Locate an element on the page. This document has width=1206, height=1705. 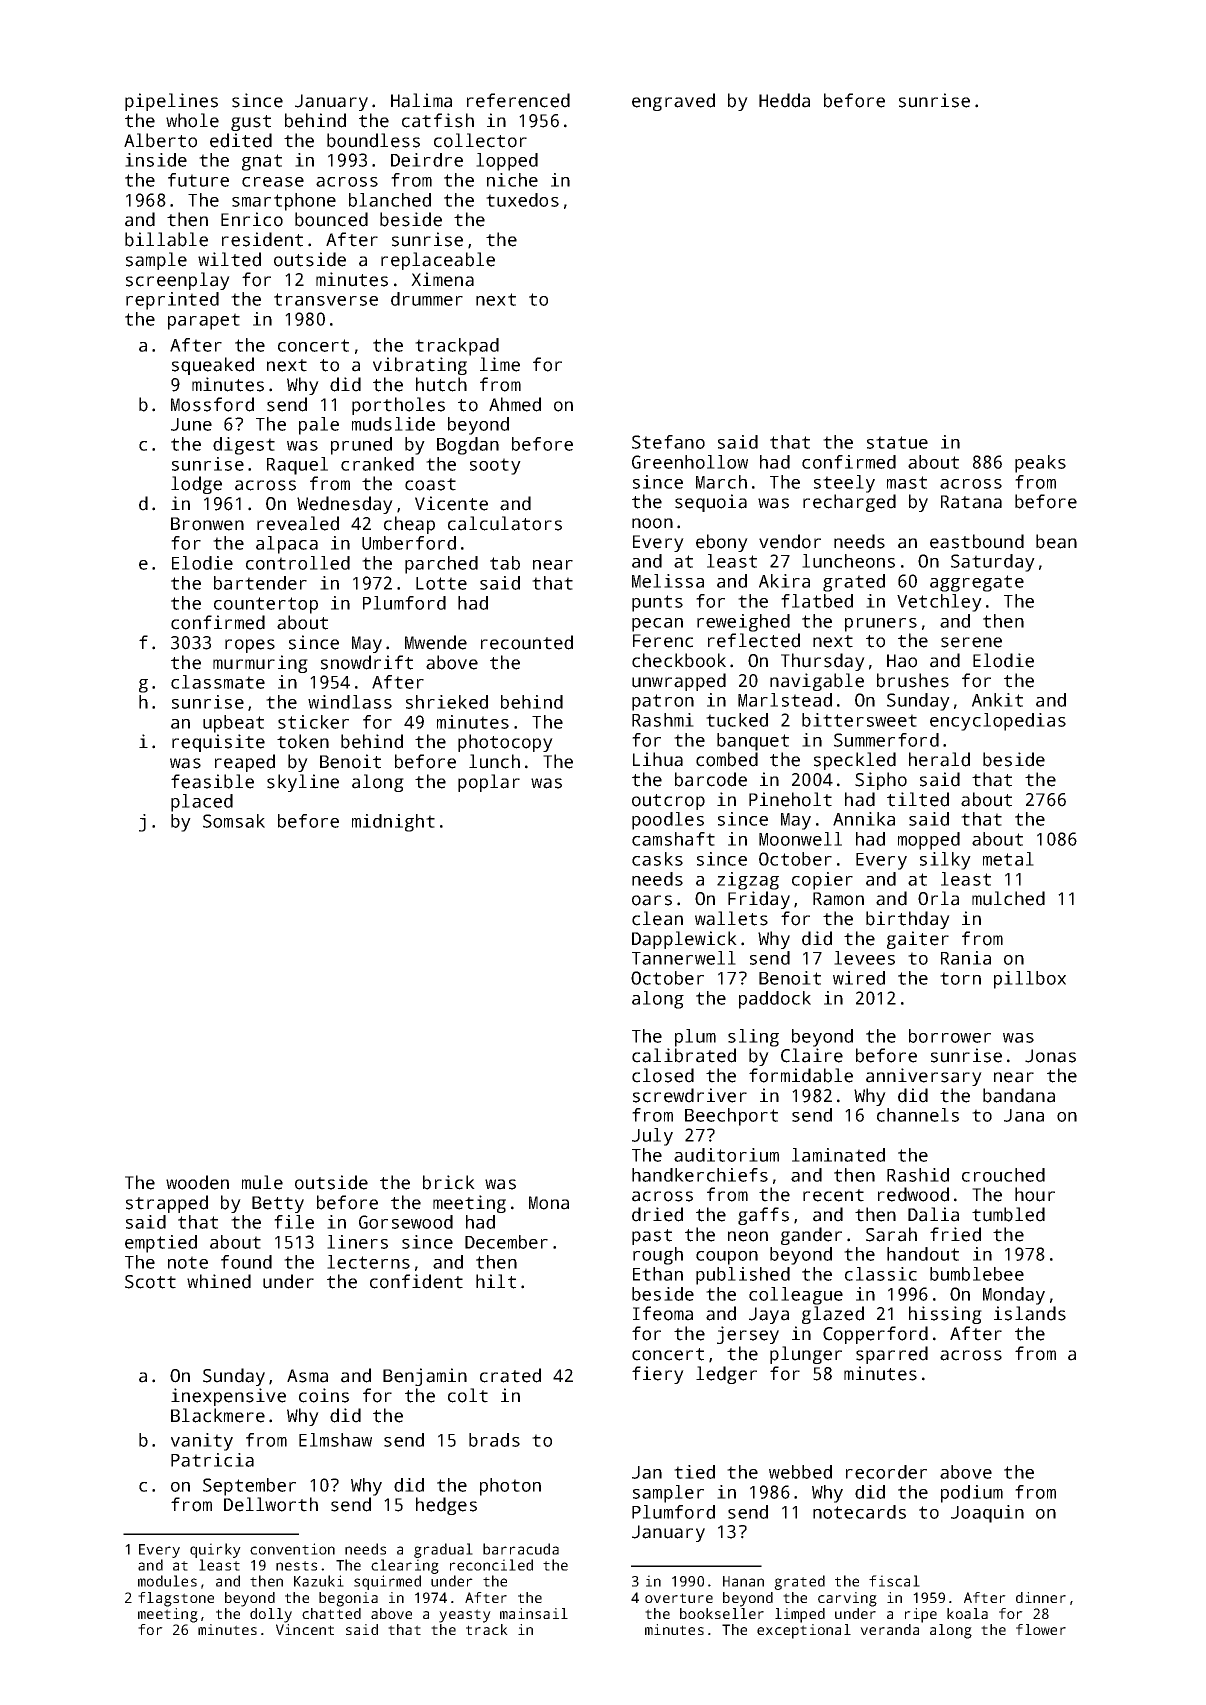
Rashid is located at coordinates (918, 1175).
